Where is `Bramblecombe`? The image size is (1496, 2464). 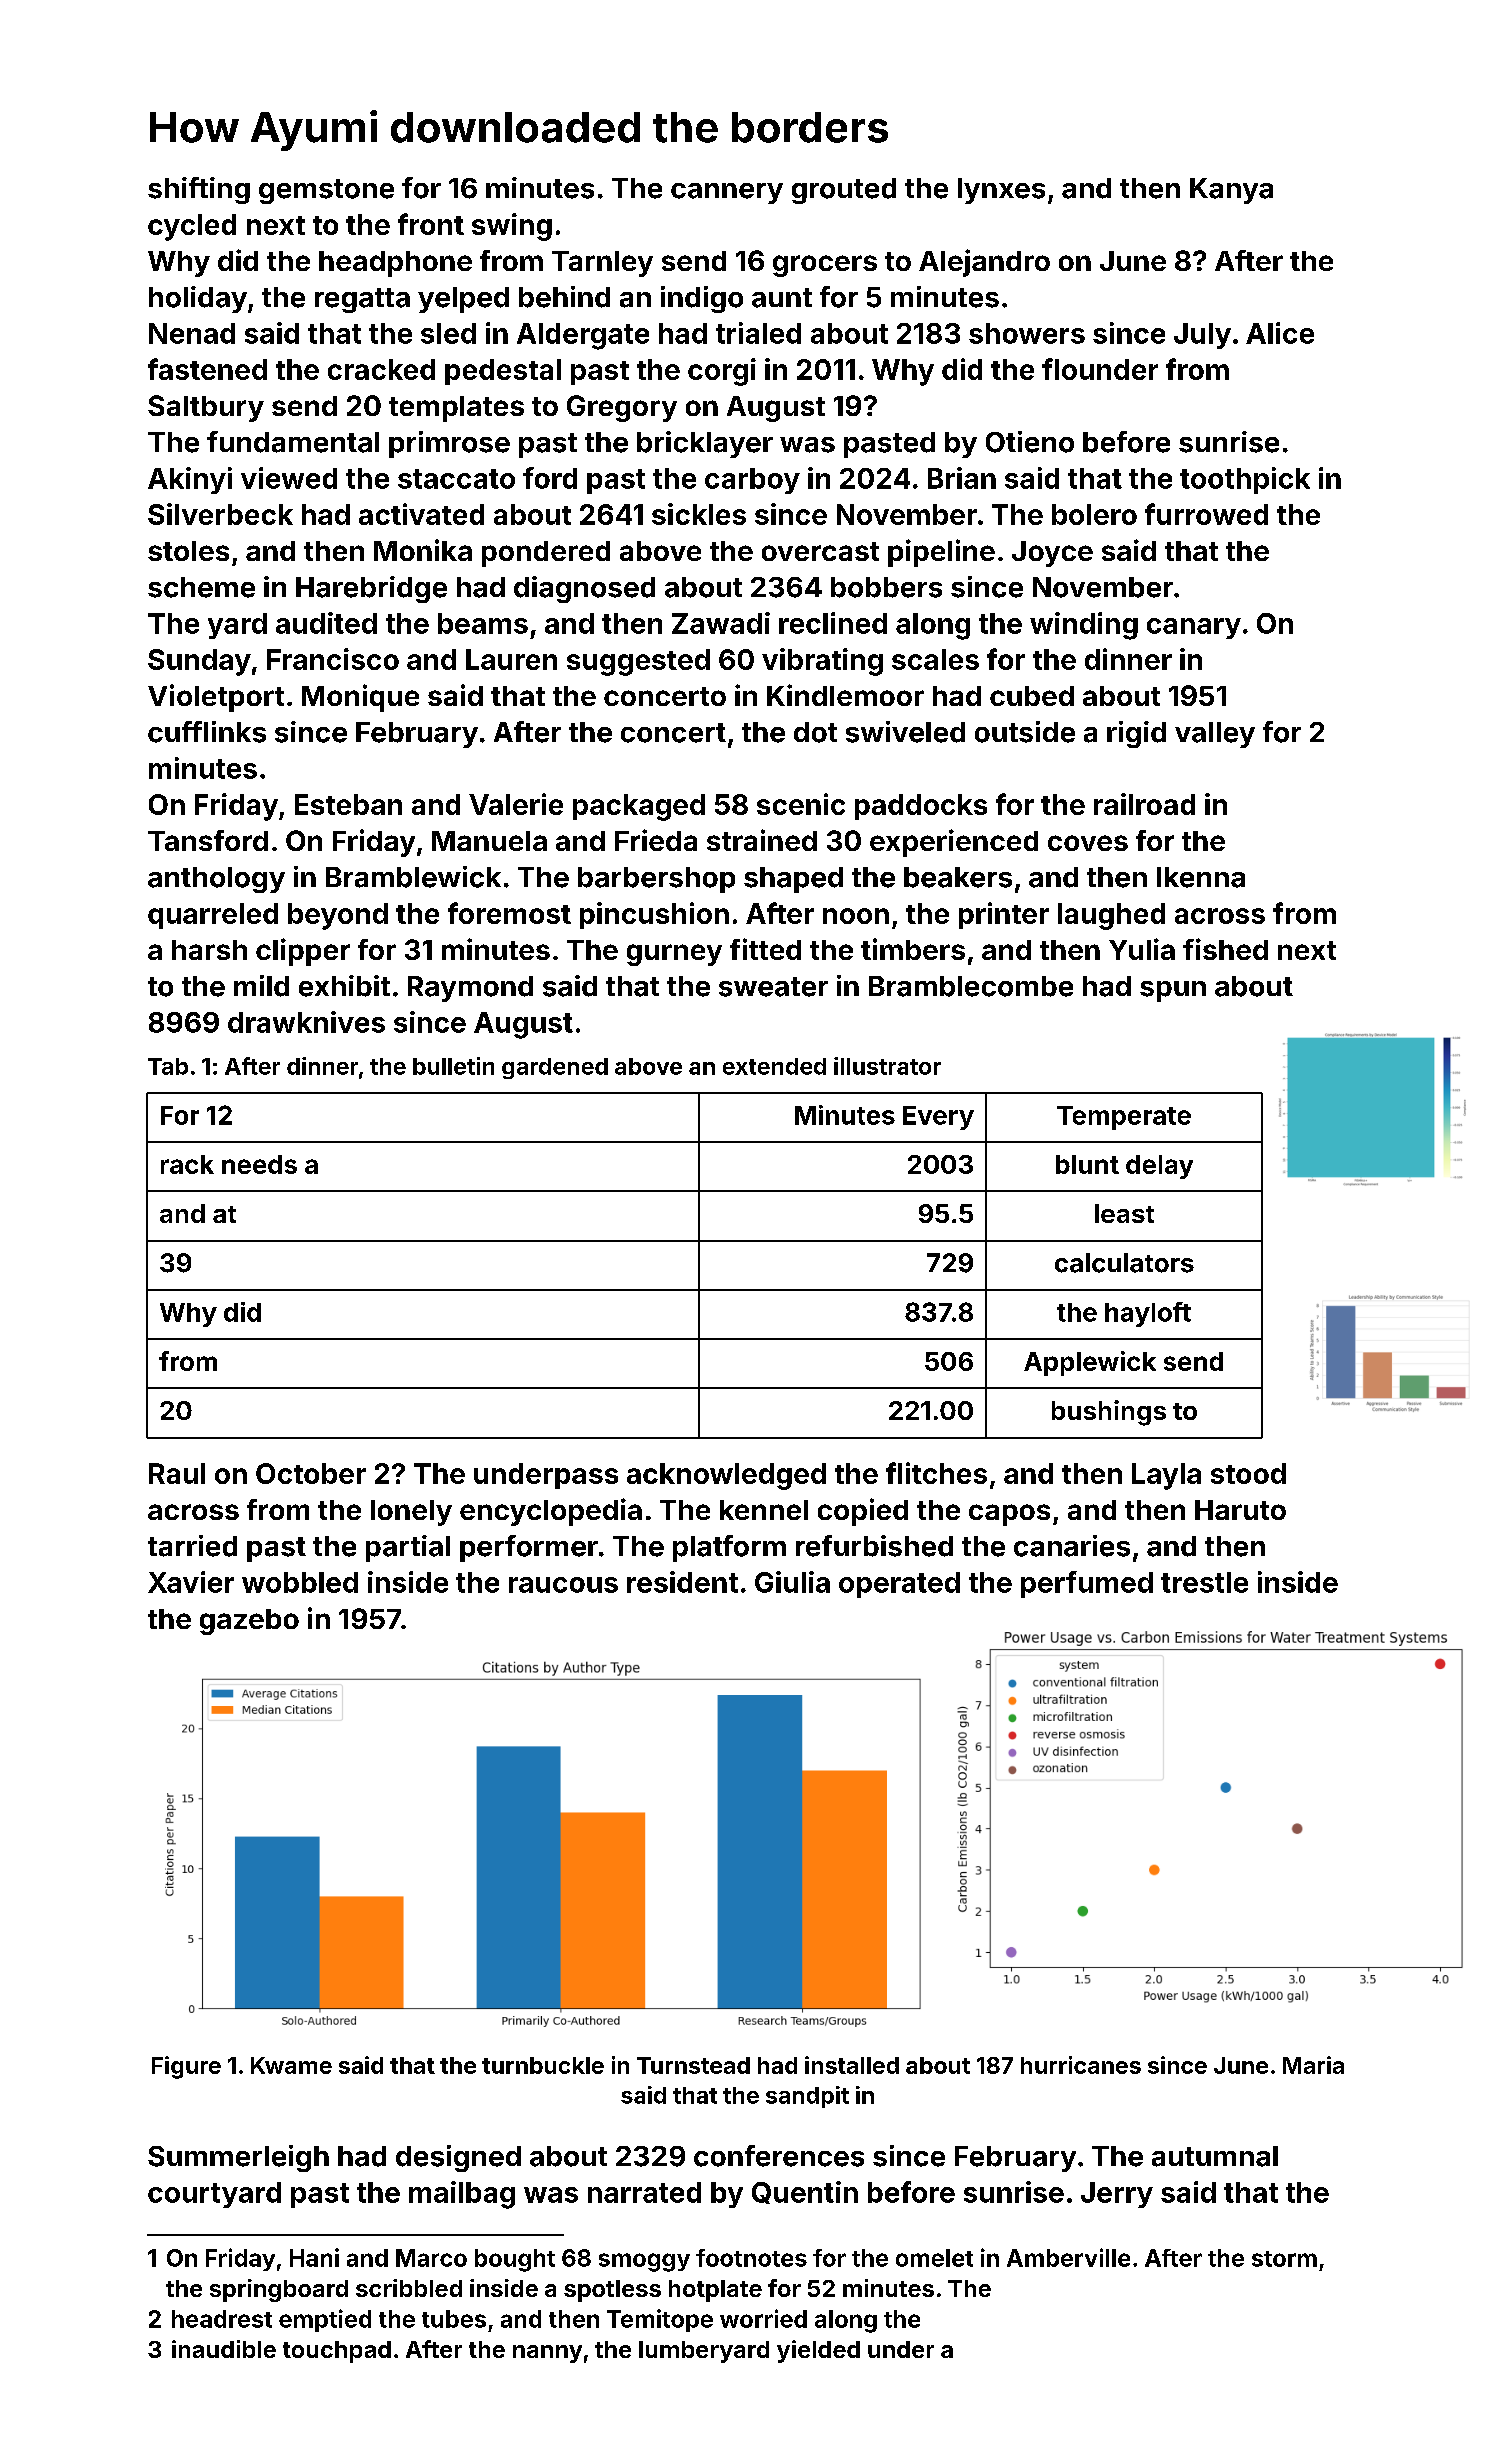
Bramblecombe is located at coordinates (971, 986).
